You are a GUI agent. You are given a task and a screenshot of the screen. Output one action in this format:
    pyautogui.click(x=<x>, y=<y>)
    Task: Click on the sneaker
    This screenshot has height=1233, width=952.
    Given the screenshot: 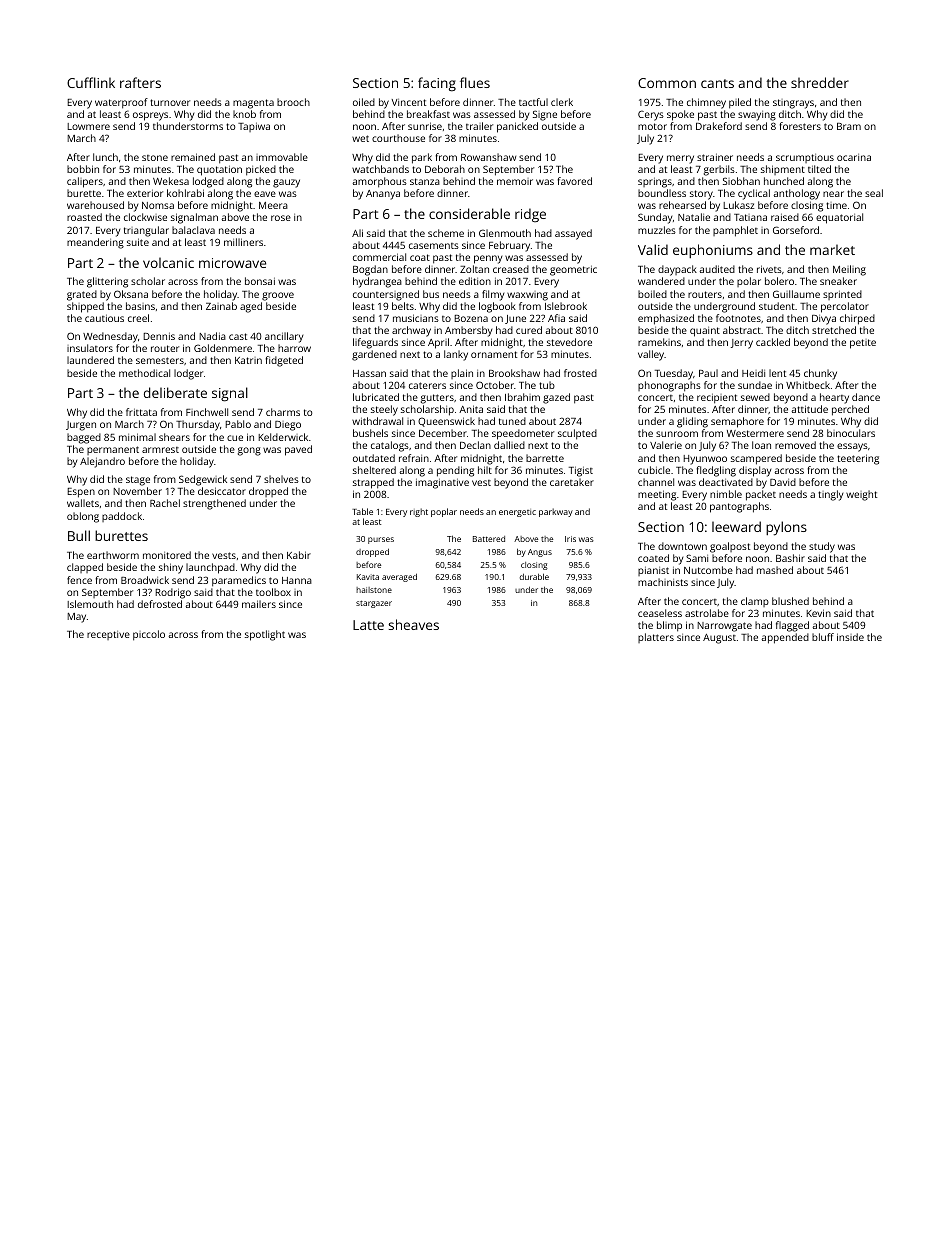 What is the action you would take?
    pyautogui.click(x=838, y=281)
